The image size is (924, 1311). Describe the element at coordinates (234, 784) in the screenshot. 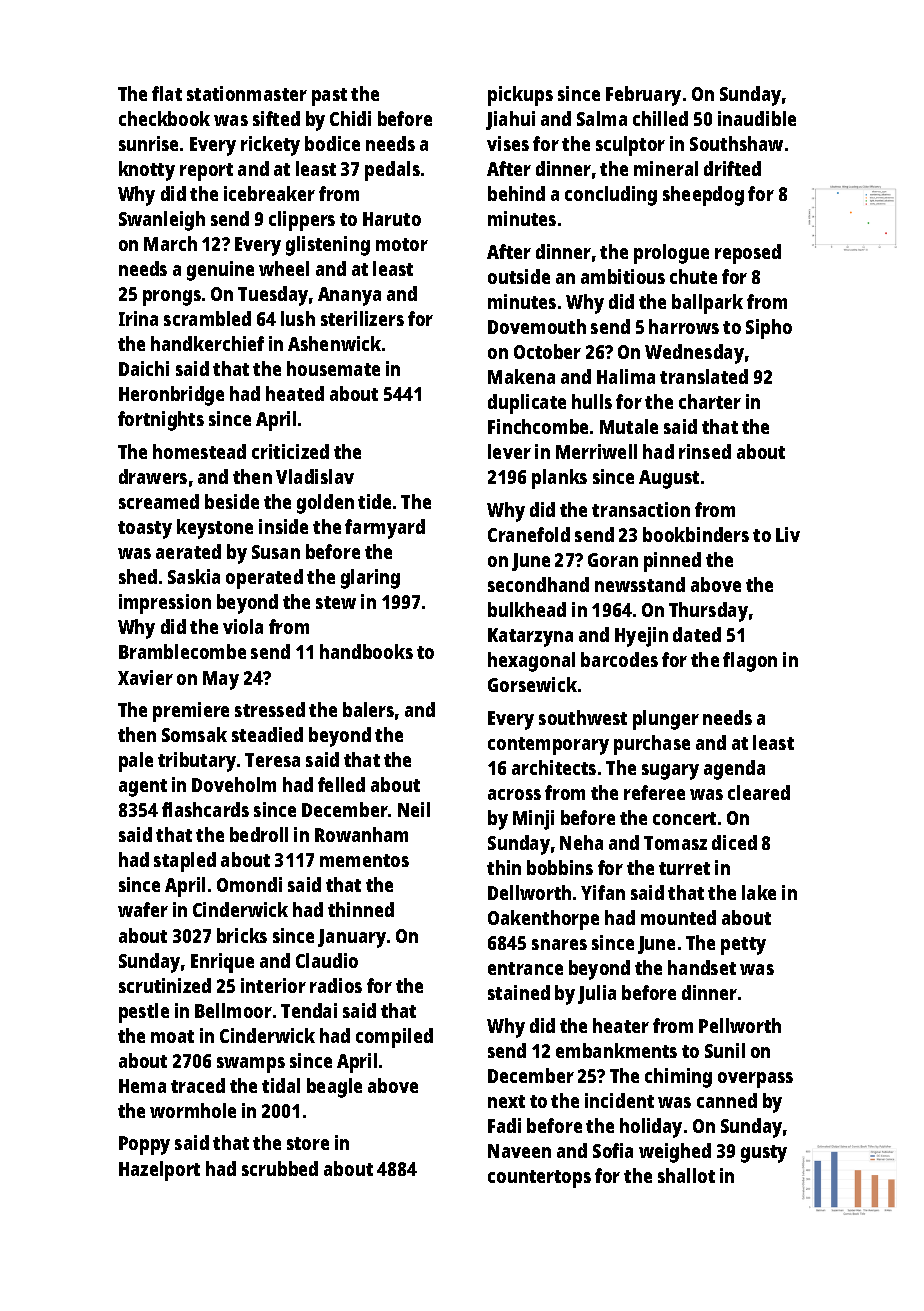

I see `Doveholm` at that location.
